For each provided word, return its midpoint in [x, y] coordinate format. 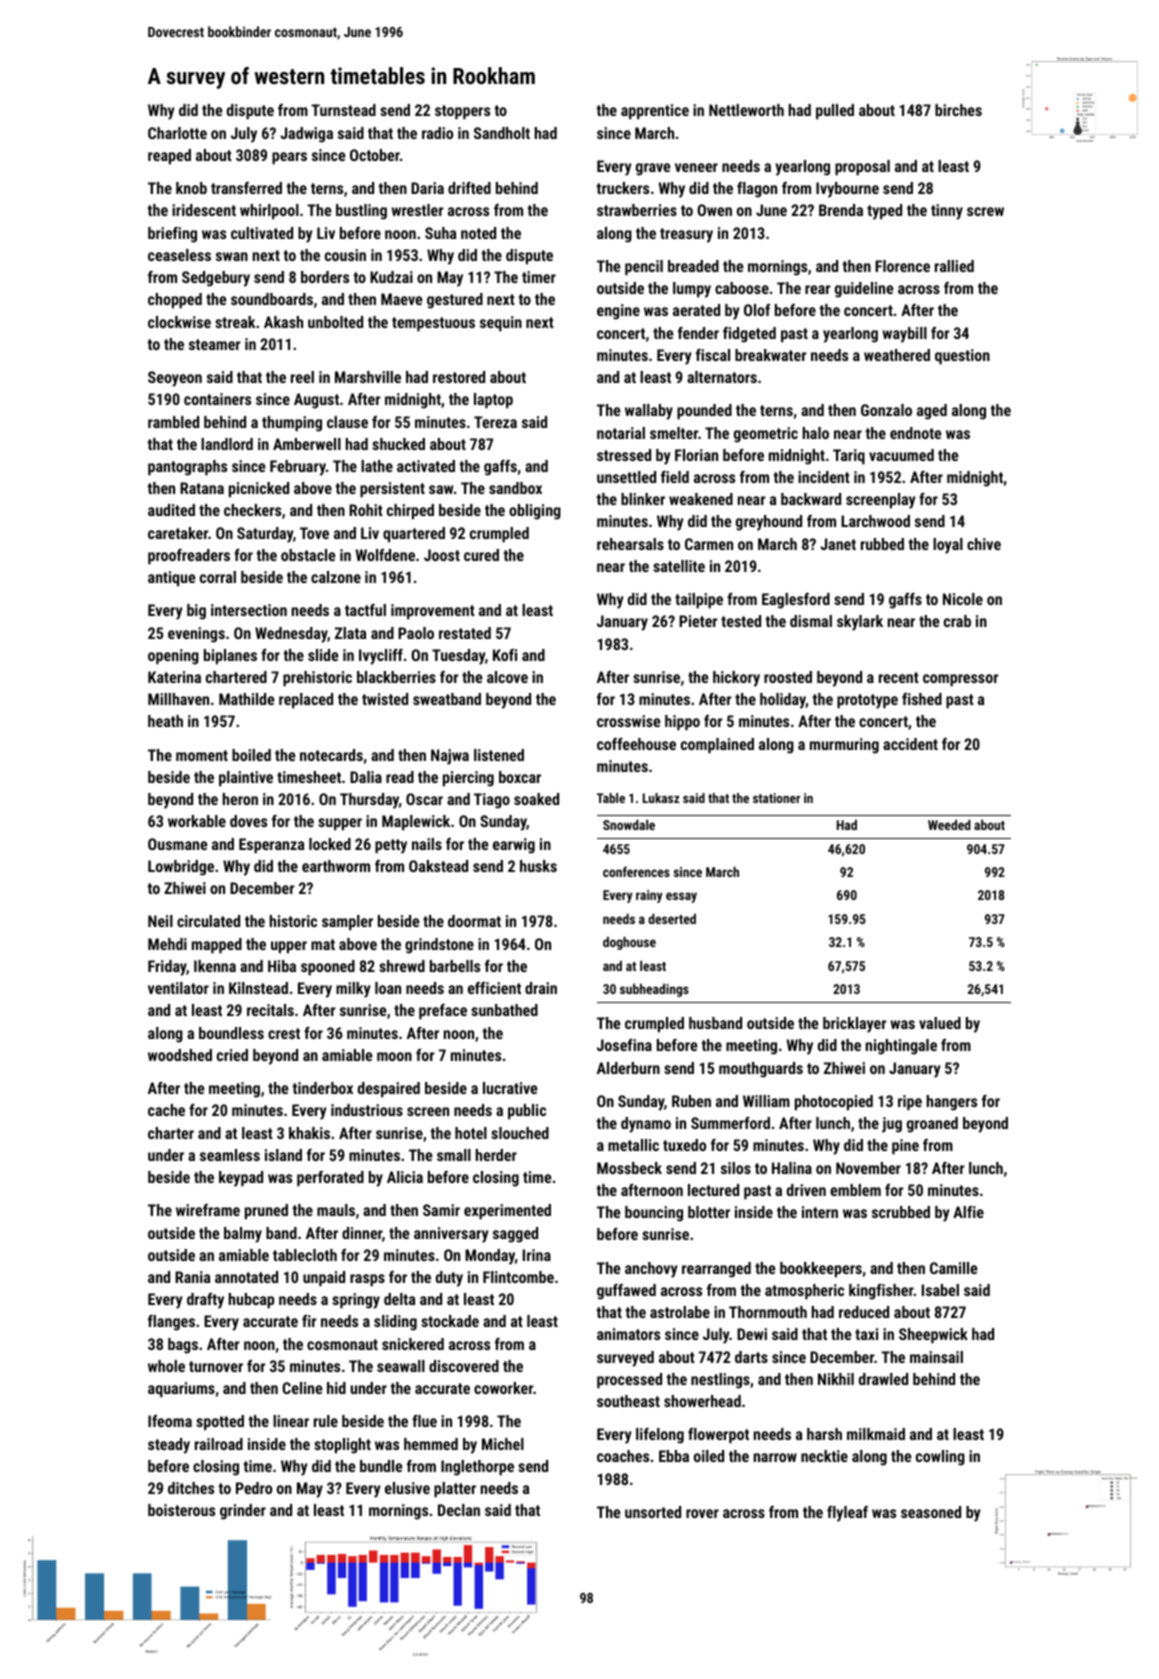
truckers [622, 188]
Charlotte [177, 133]
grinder [243, 1512]
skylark [860, 623]
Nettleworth [746, 110]
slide [323, 655]
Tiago [492, 801]
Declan [459, 1510]
